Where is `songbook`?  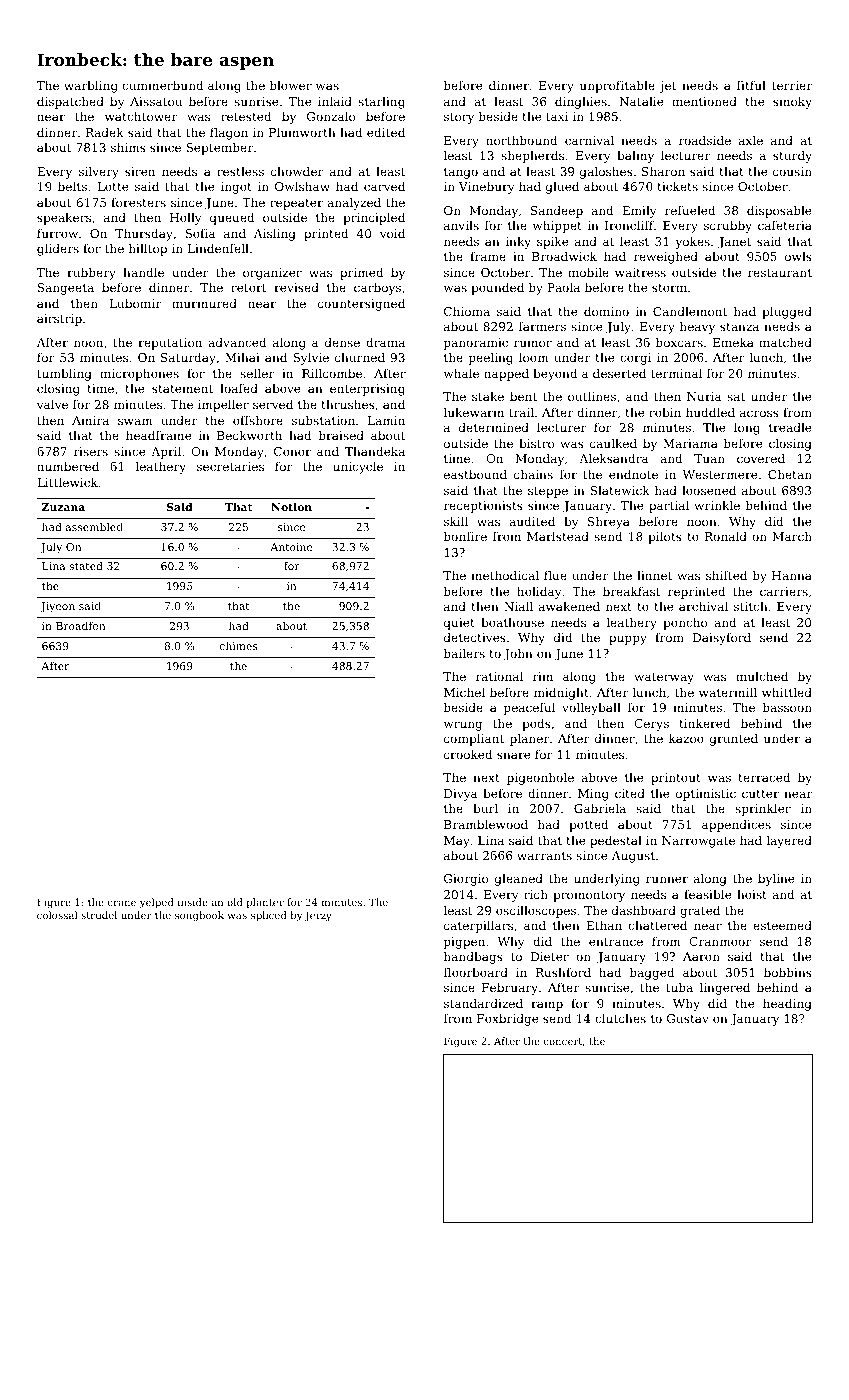
songbook is located at coordinates (199, 916).
